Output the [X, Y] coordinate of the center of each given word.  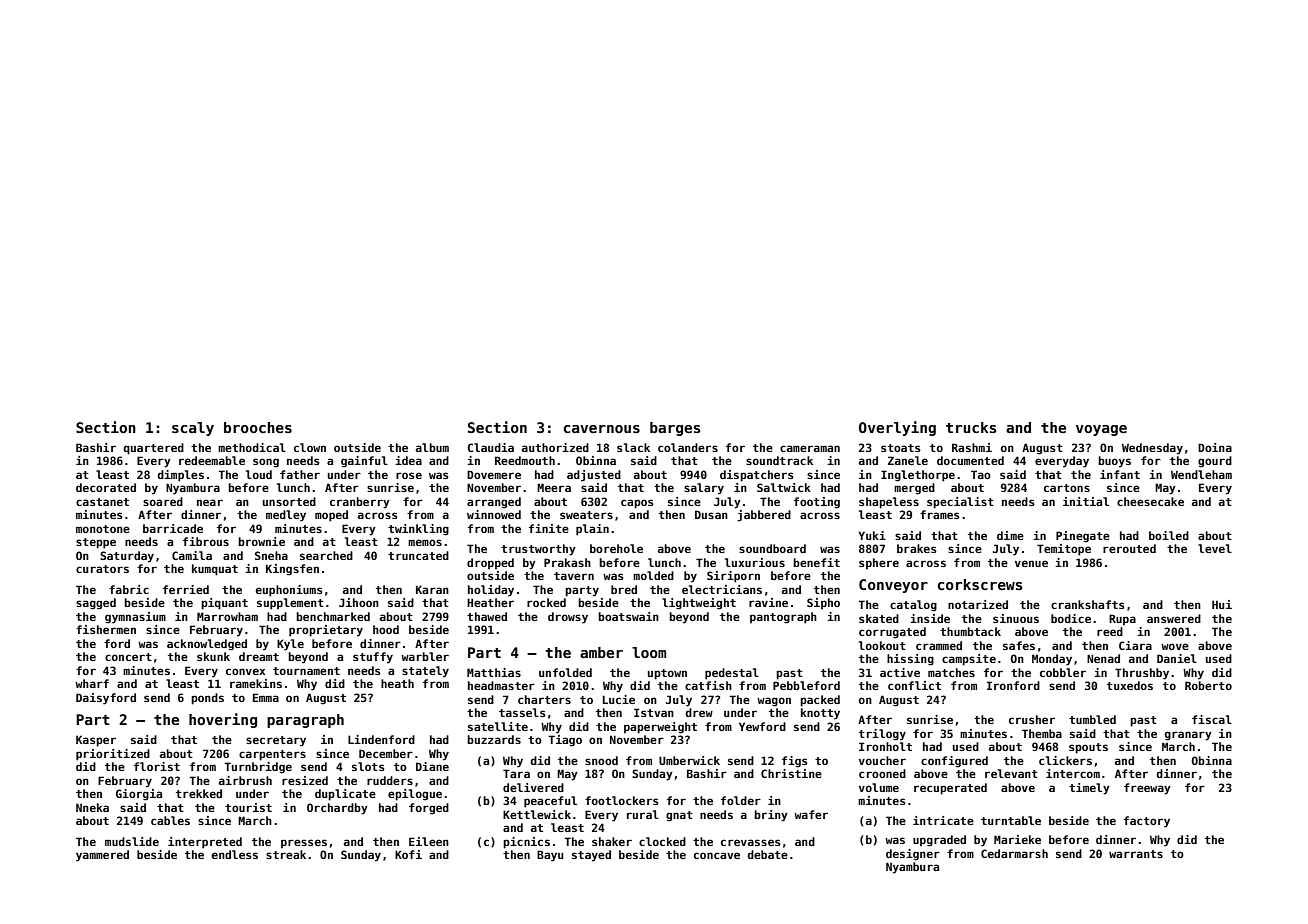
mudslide [132, 841]
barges [675, 429]
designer [913, 855]
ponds [207, 699]
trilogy [882, 735]
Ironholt [885, 746]
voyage [1101, 430]
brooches [258, 427]
